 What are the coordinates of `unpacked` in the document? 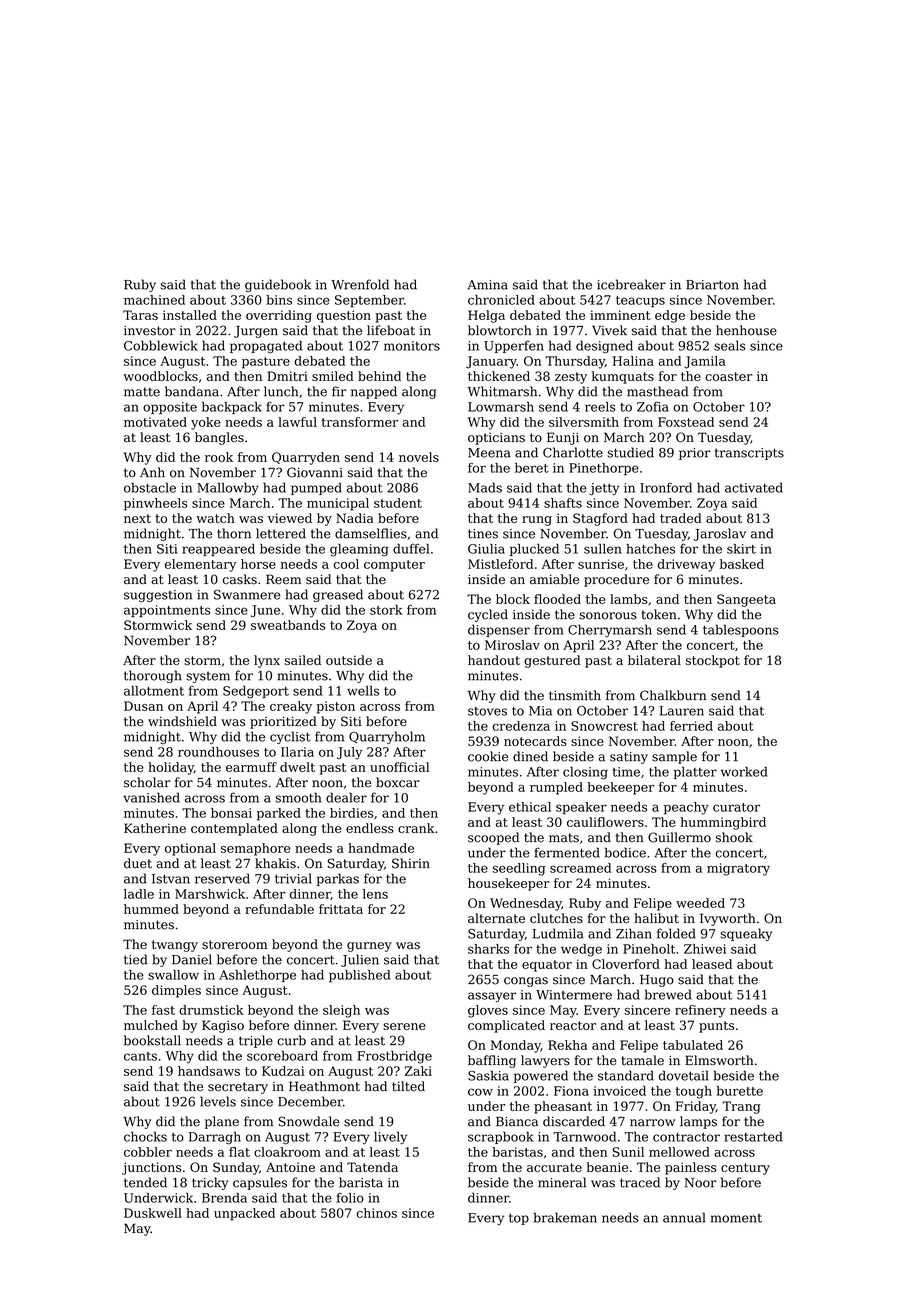 It's located at (244, 1214).
